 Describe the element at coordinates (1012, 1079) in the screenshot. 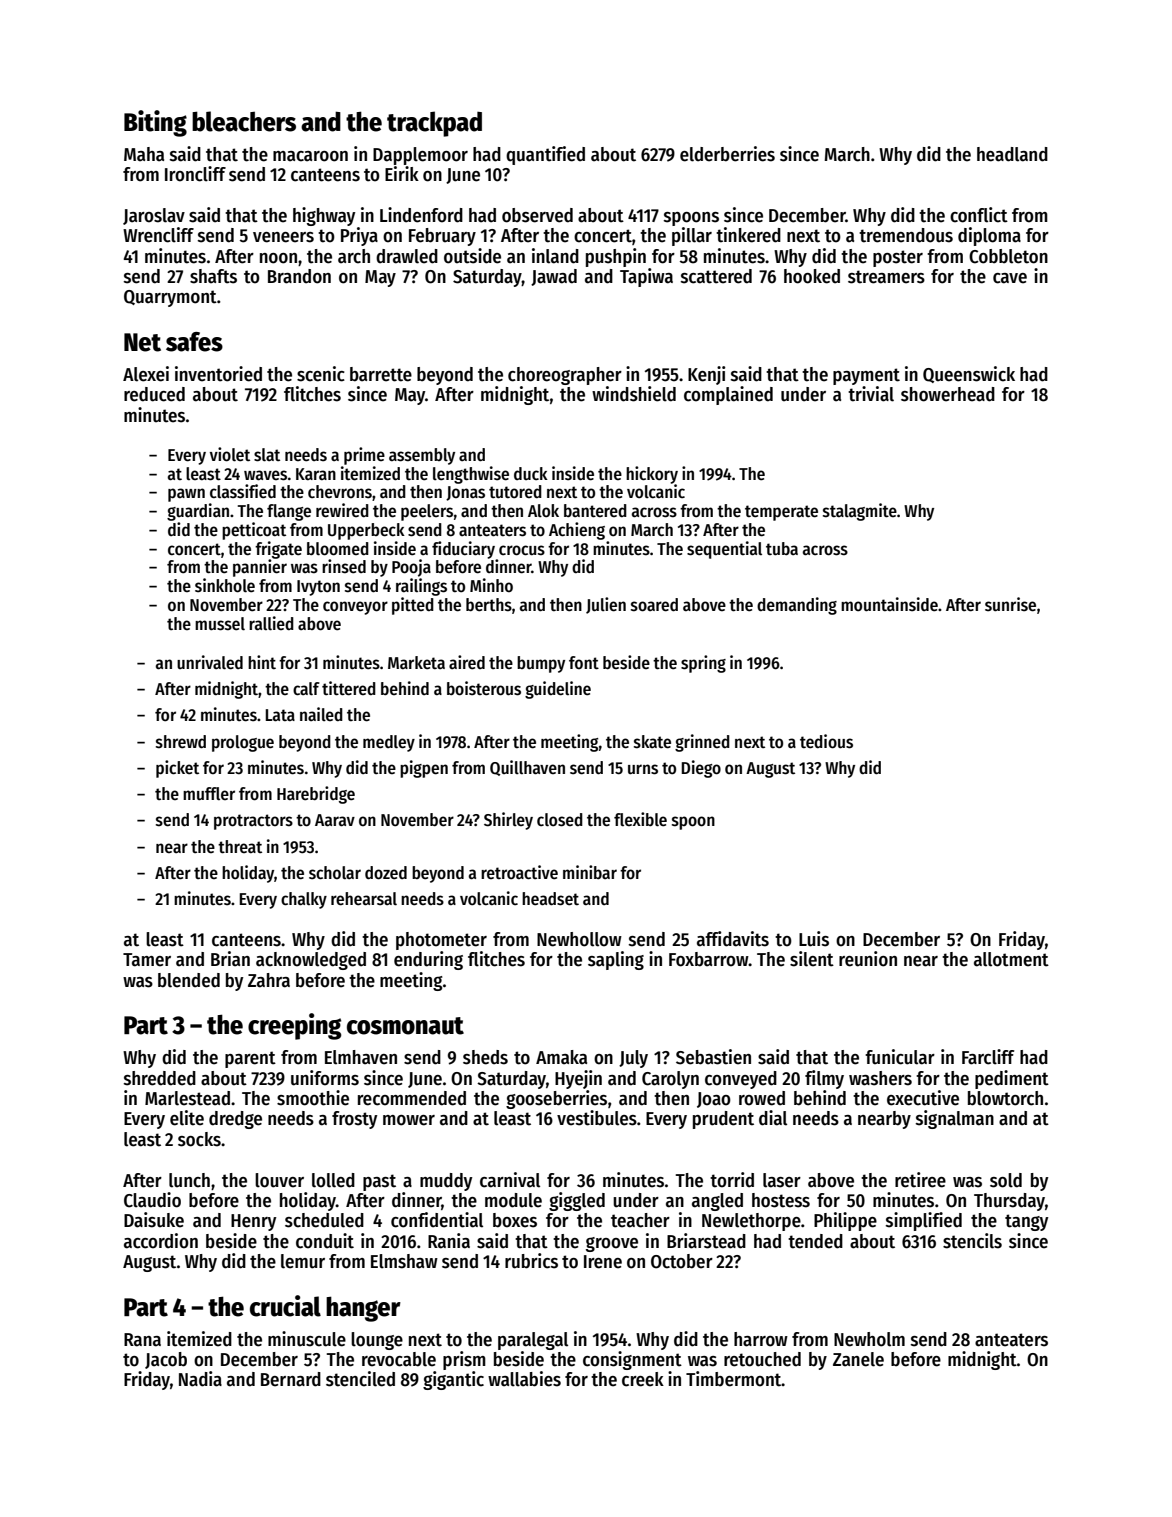

I see `pediment` at that location.
